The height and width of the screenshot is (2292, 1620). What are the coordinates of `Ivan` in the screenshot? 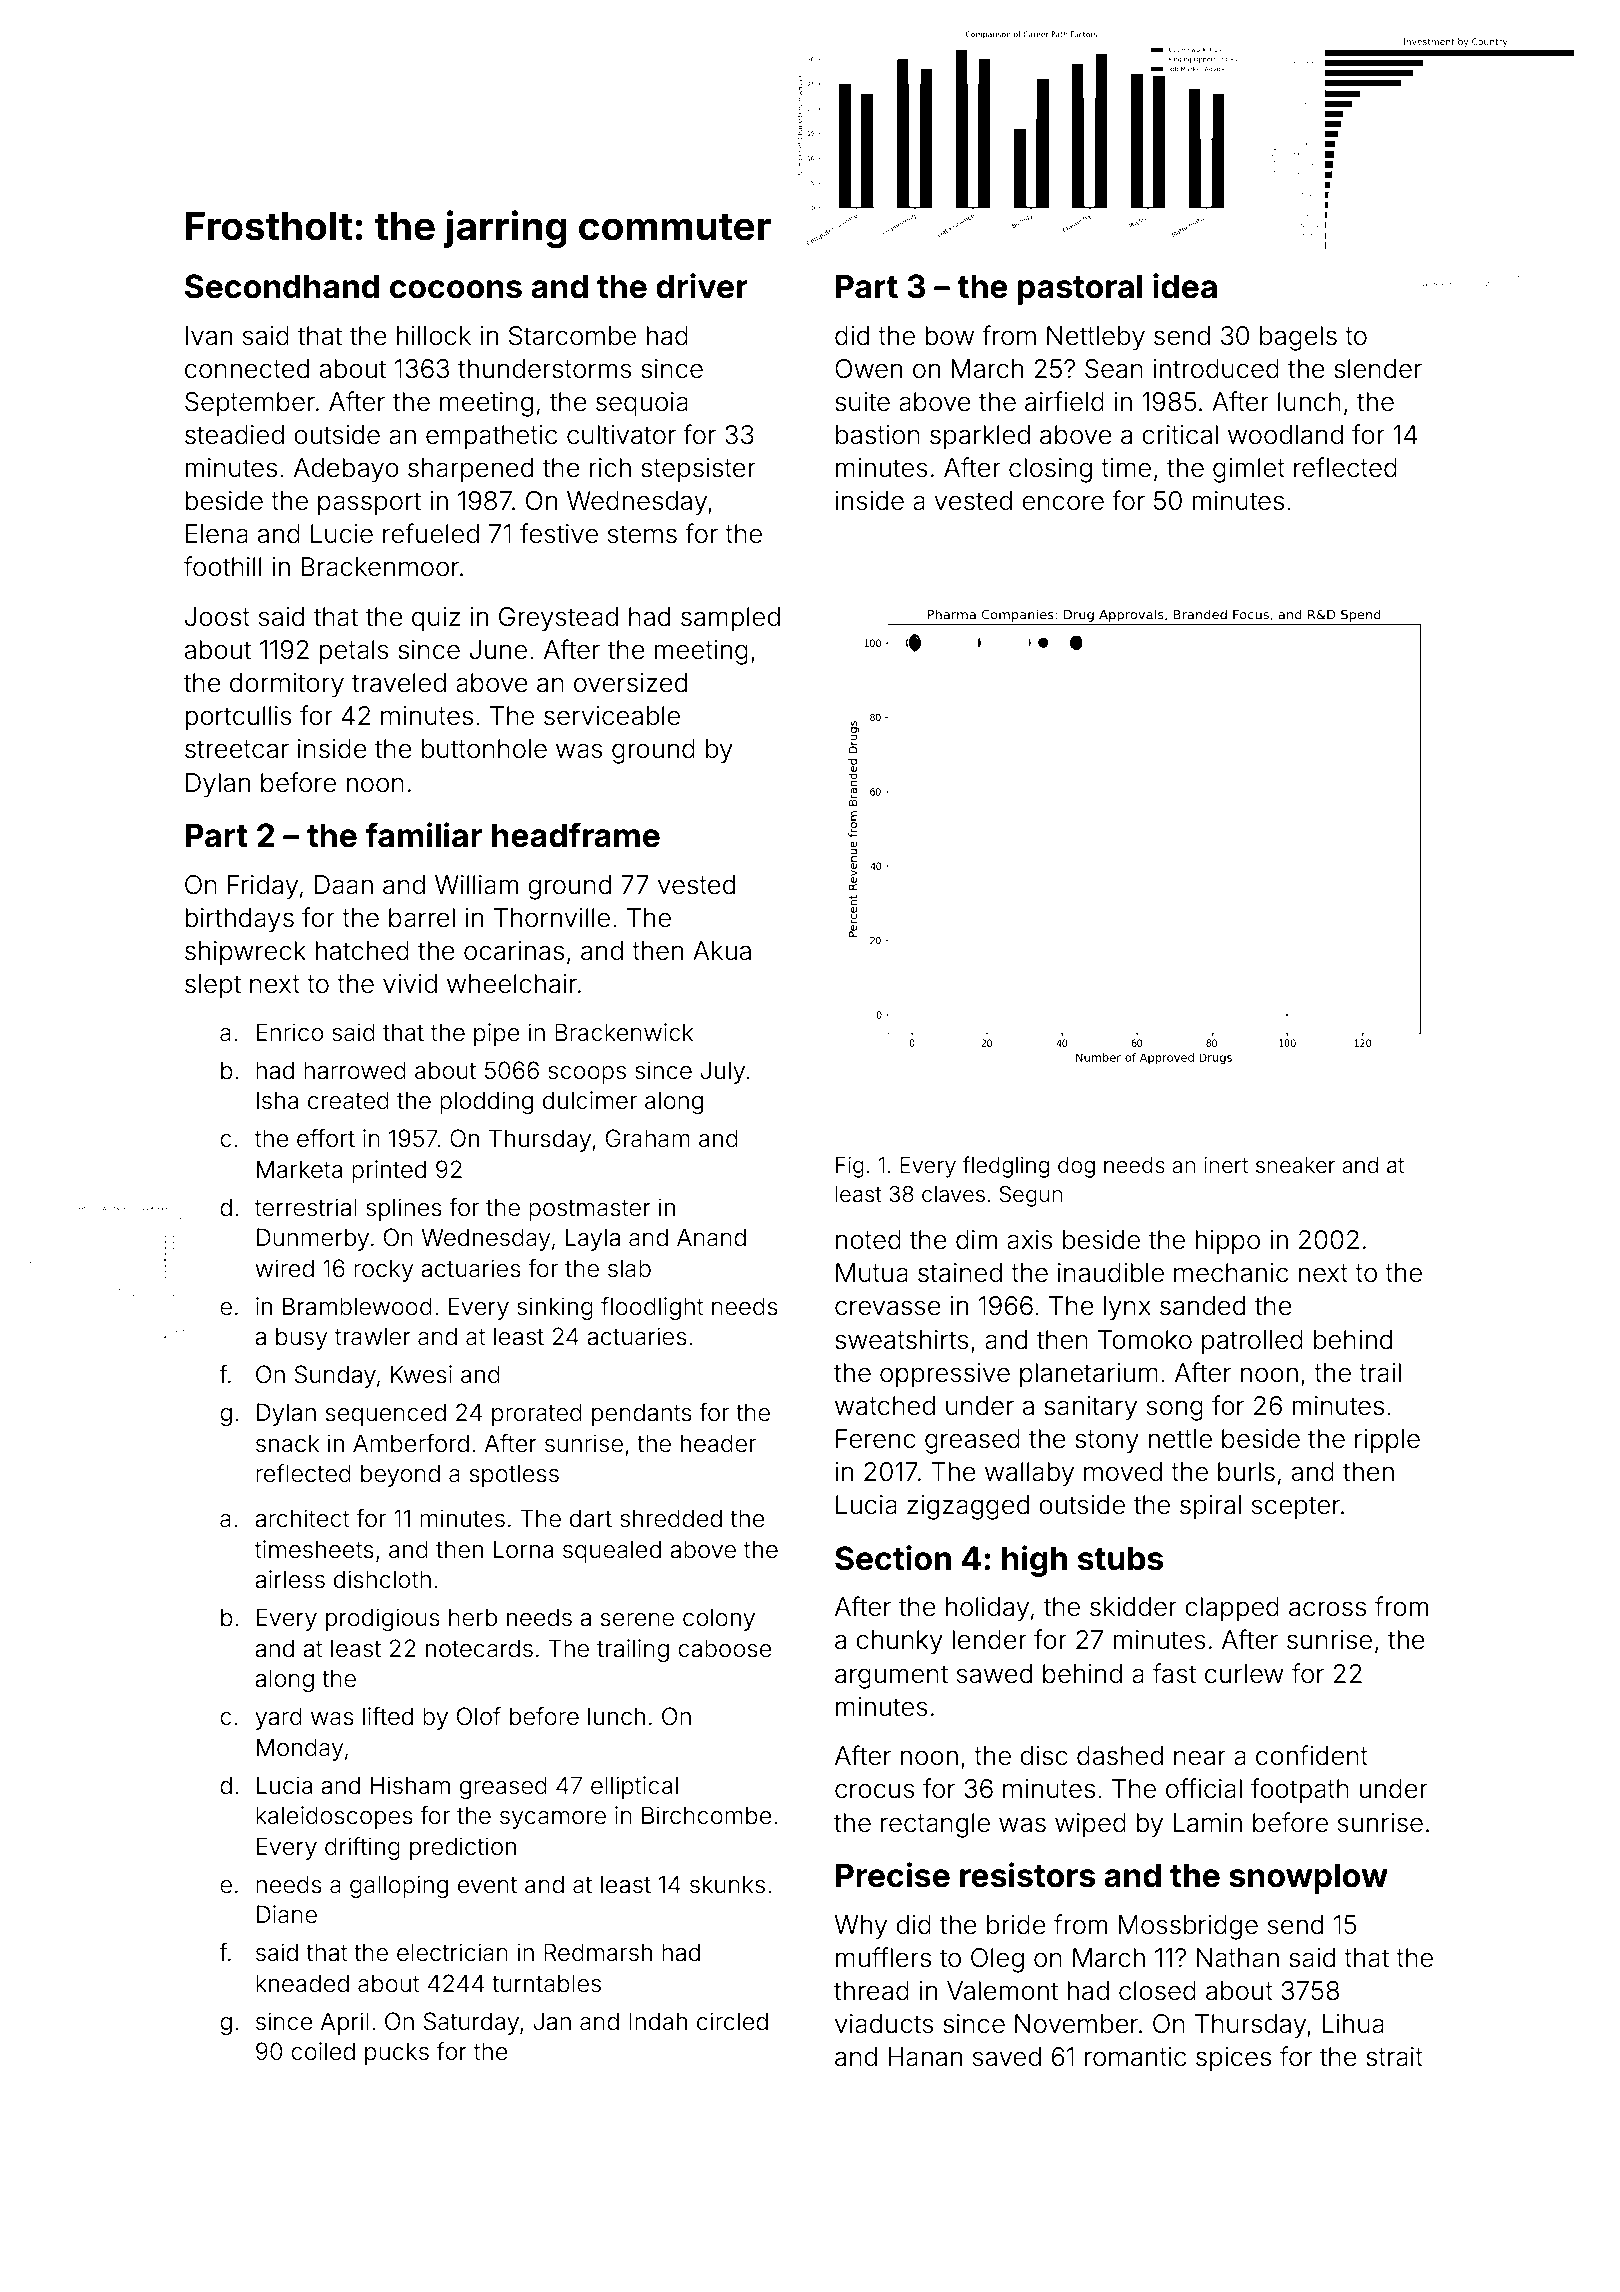 It's located at (209, 336).
